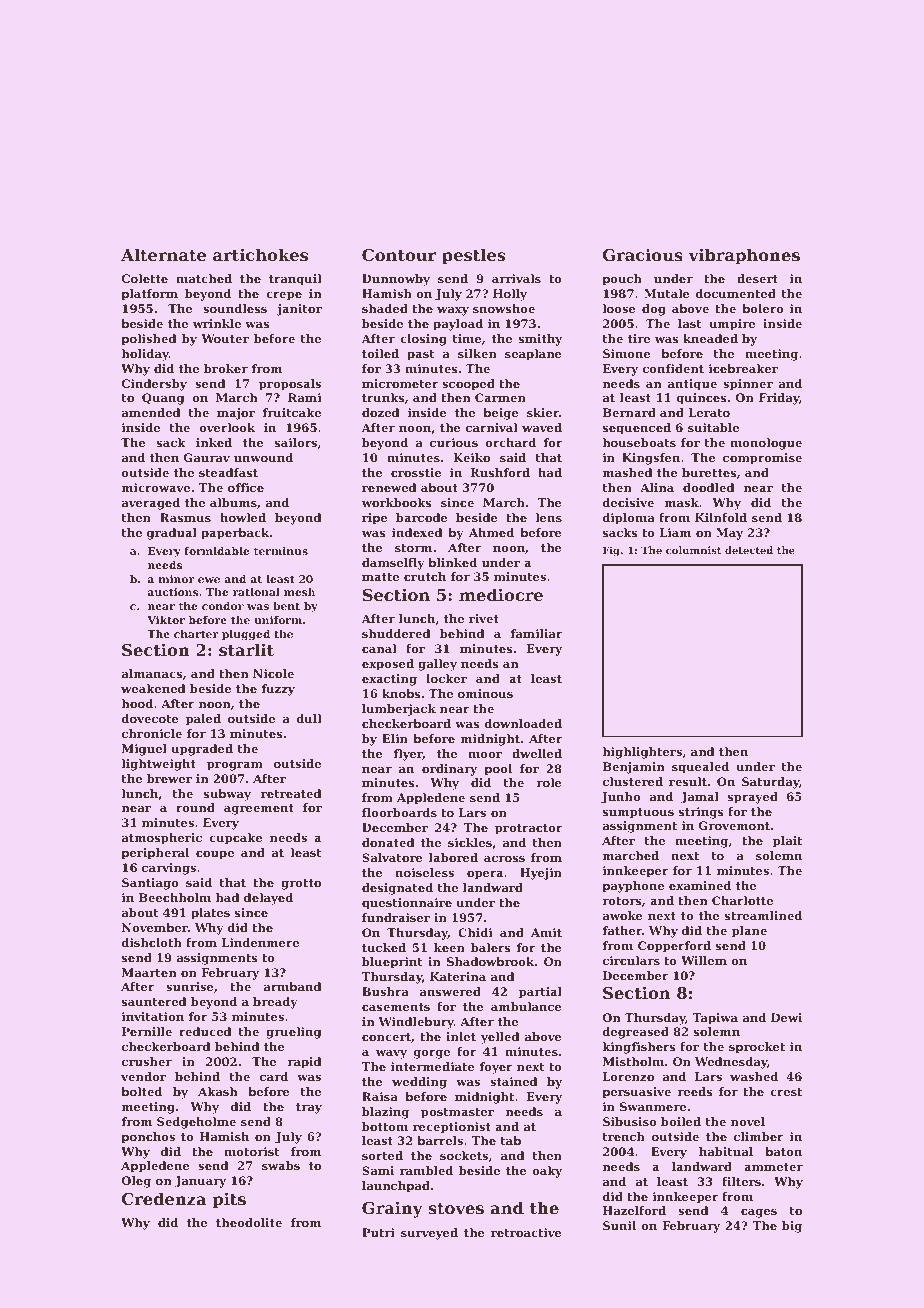  Describe the element at coordinates (401, 693) in the screenshot. I see `knobs` at that location.
